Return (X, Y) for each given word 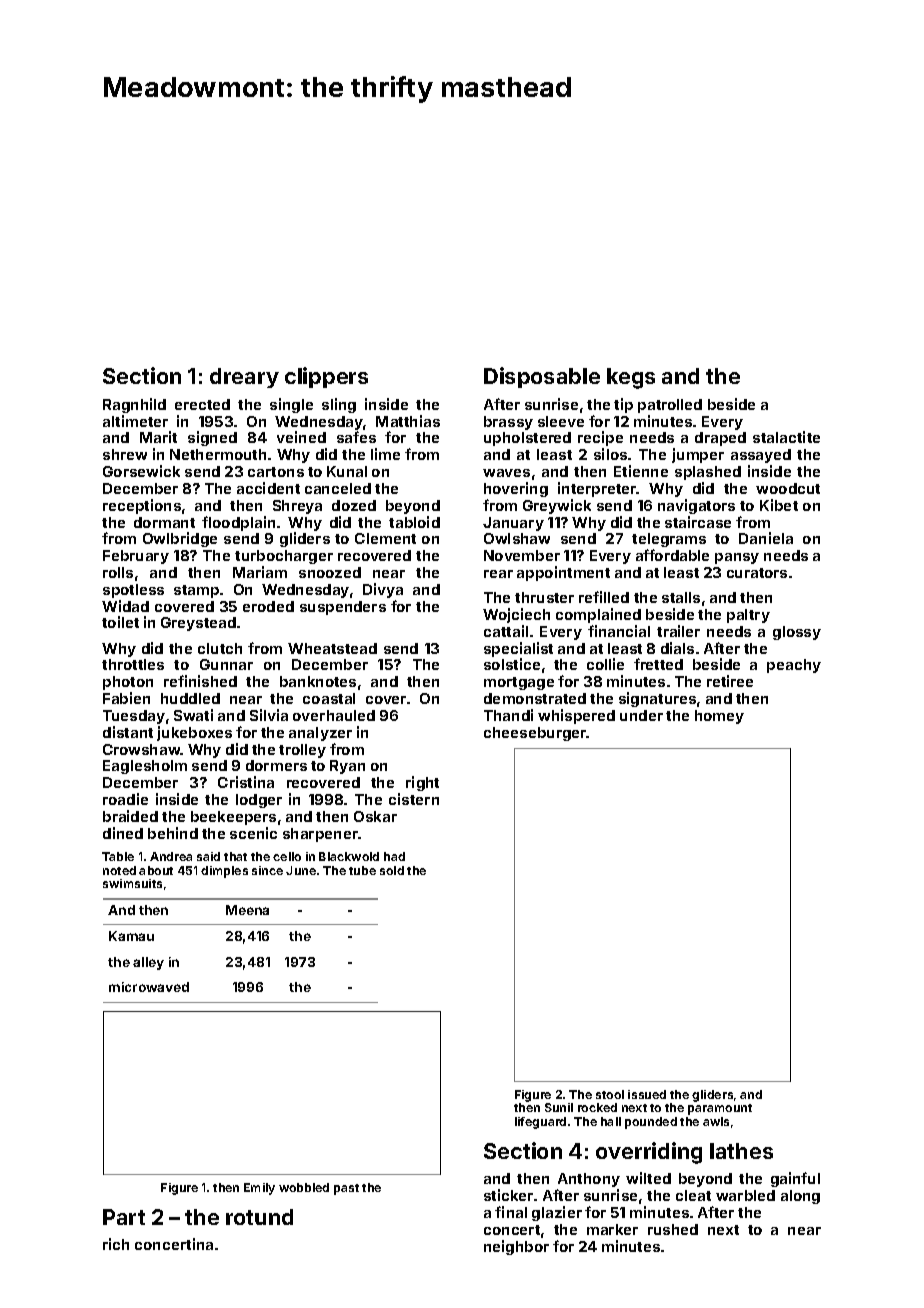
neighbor (516, 1247)
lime (385, 454)
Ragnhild (134, 405)
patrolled (670, 406)
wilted (648, 1178)
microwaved (149, 987)
